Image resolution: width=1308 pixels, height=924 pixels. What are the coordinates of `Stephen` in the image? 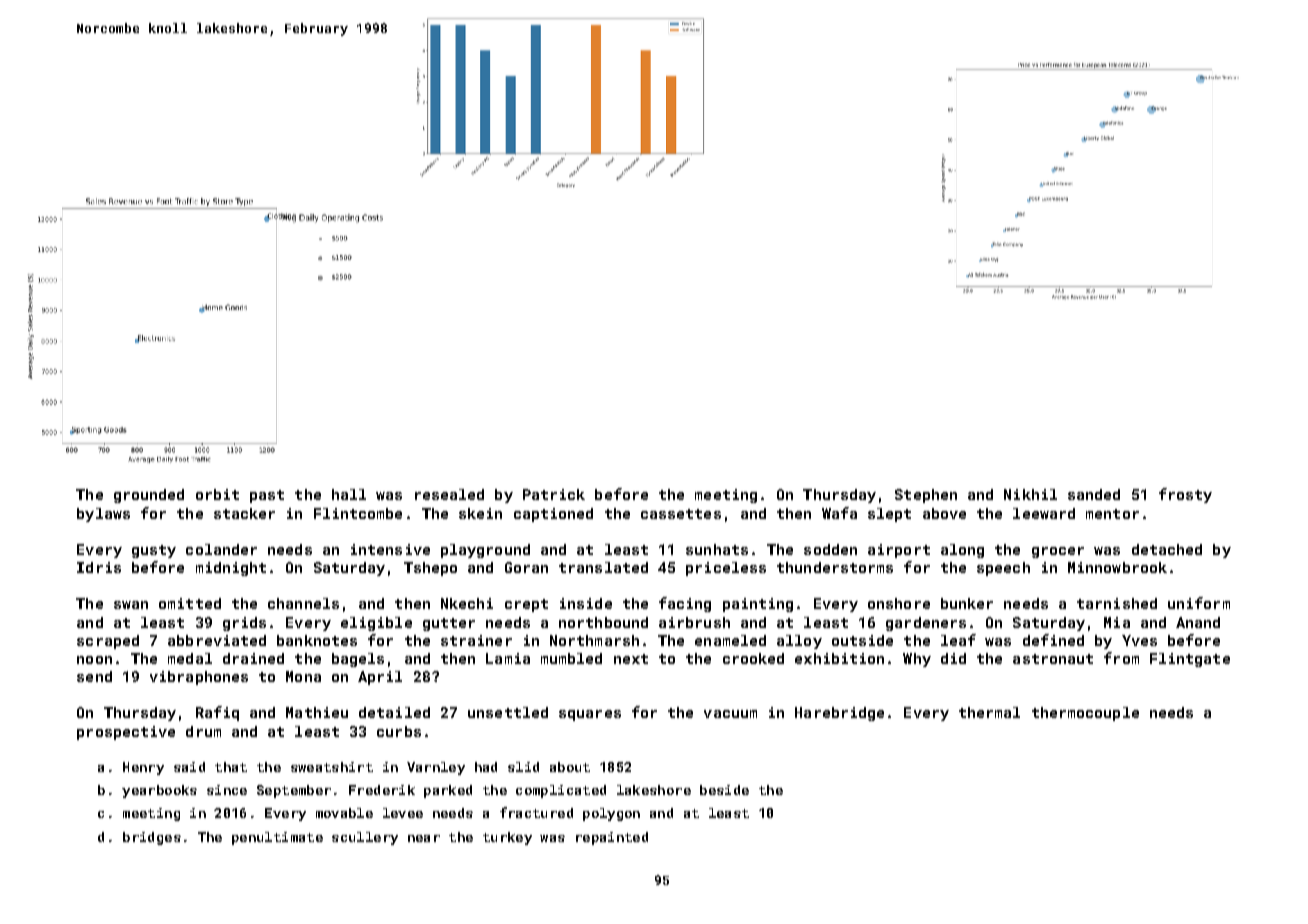 It's located at (926, 496).
